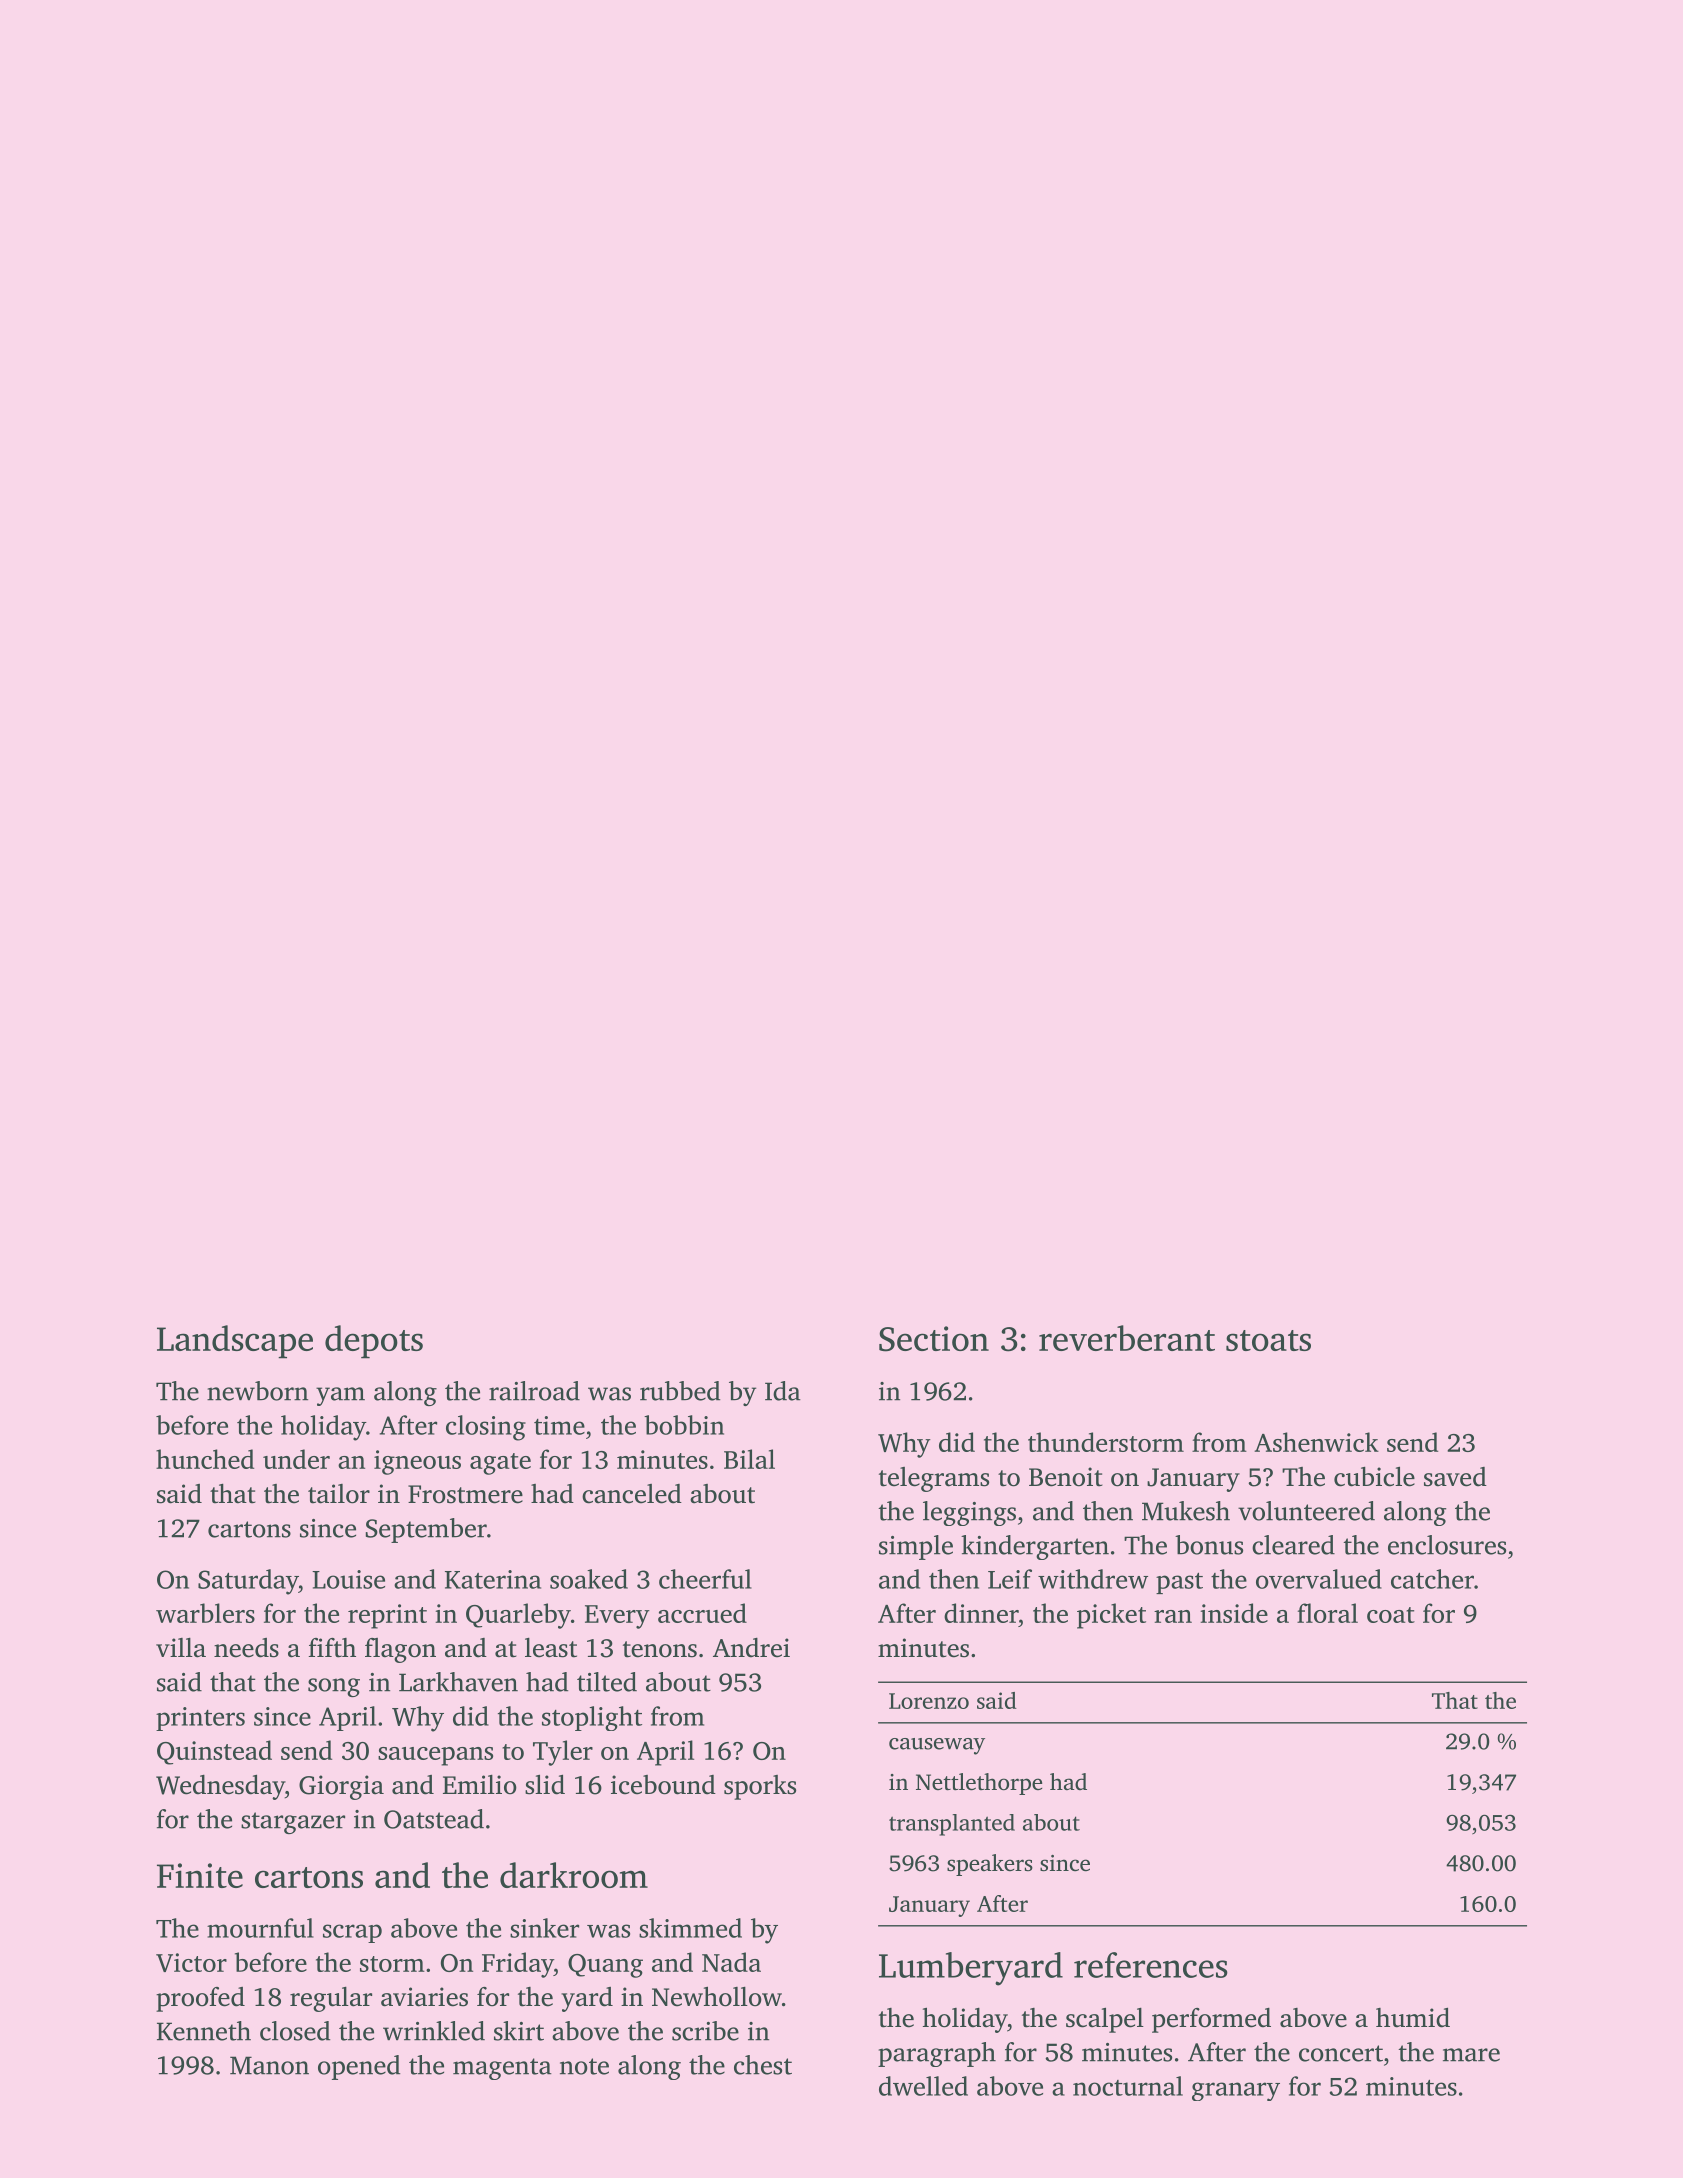 The width and height of the document is (1683, 2178). I want to click on stoats, so click(1268, 1340).
